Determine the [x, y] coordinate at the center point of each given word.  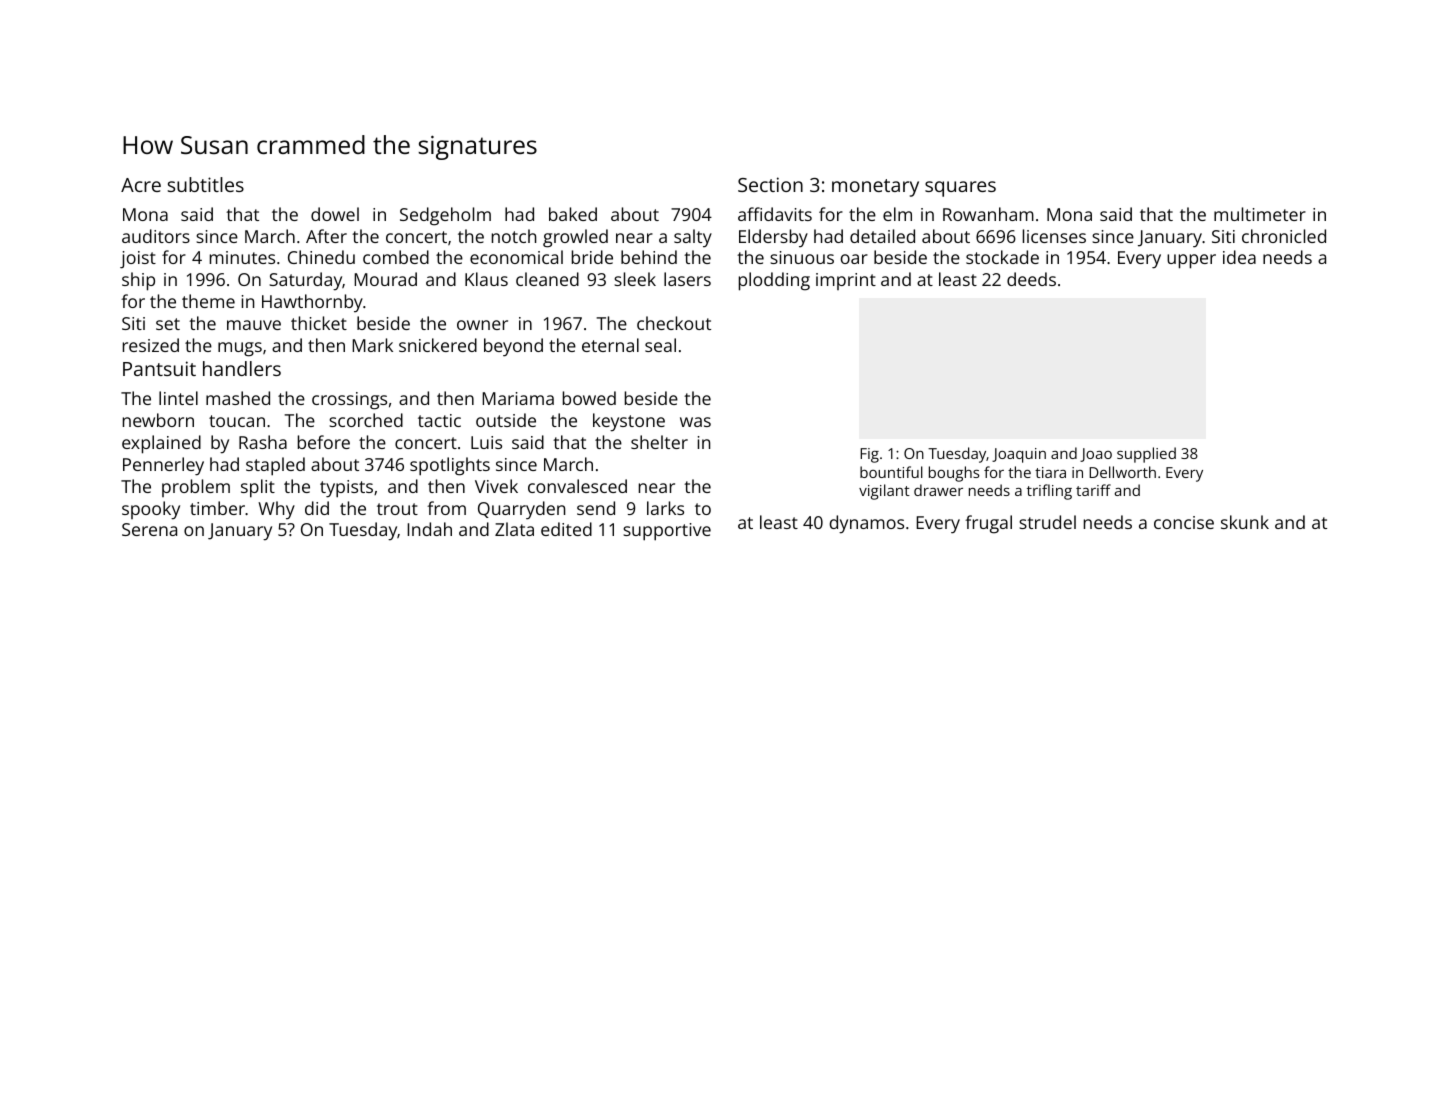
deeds [1031, 279]
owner [482, 325]
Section [770, 184]
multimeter [1260, 214]
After [326, 236]
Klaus [486, 279]
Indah [429, 529]
